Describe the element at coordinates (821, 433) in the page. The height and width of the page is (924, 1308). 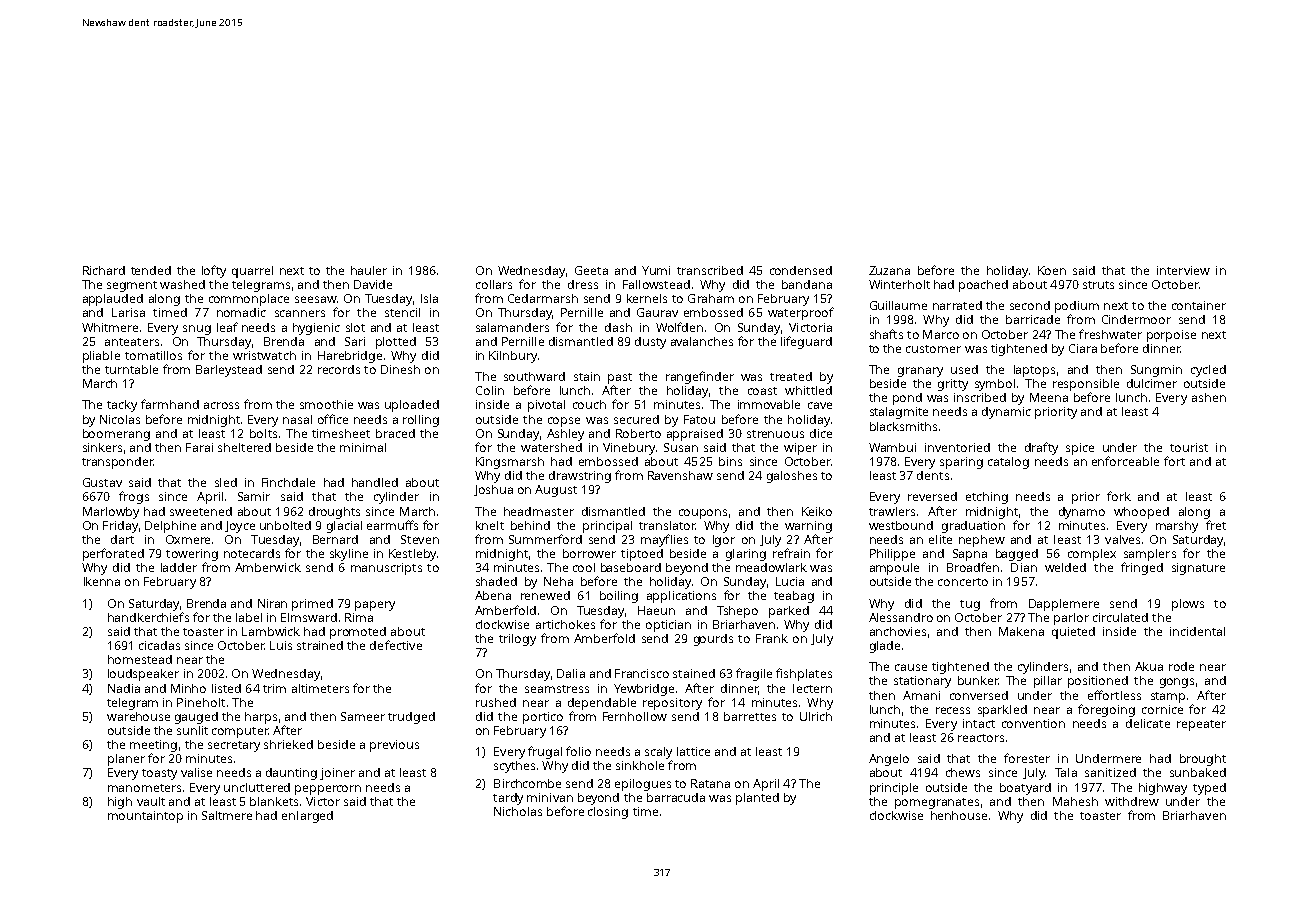
I see `dice` at that location.
